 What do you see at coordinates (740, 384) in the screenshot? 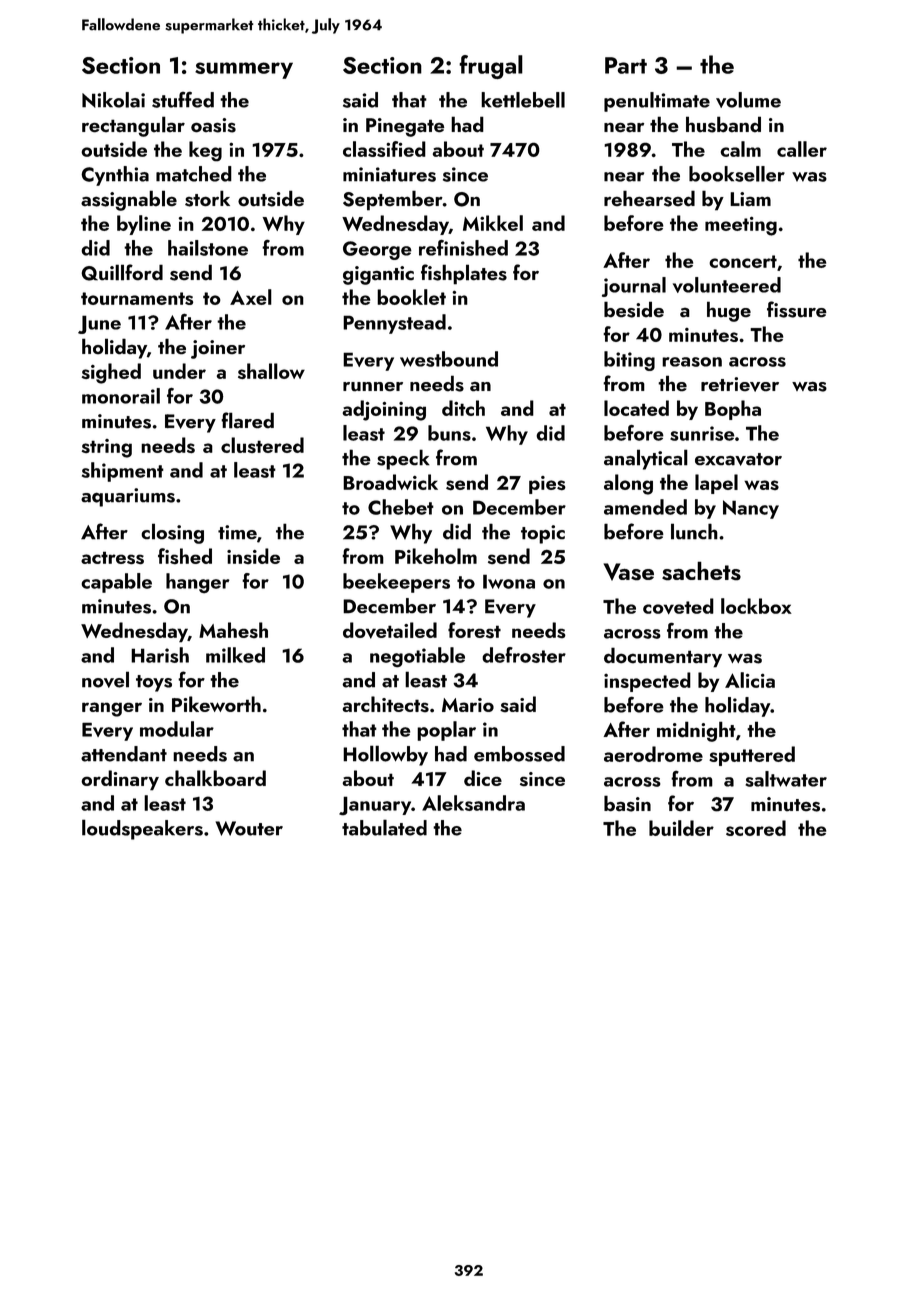
I see `retriever` at bounding box center [740, 384].
